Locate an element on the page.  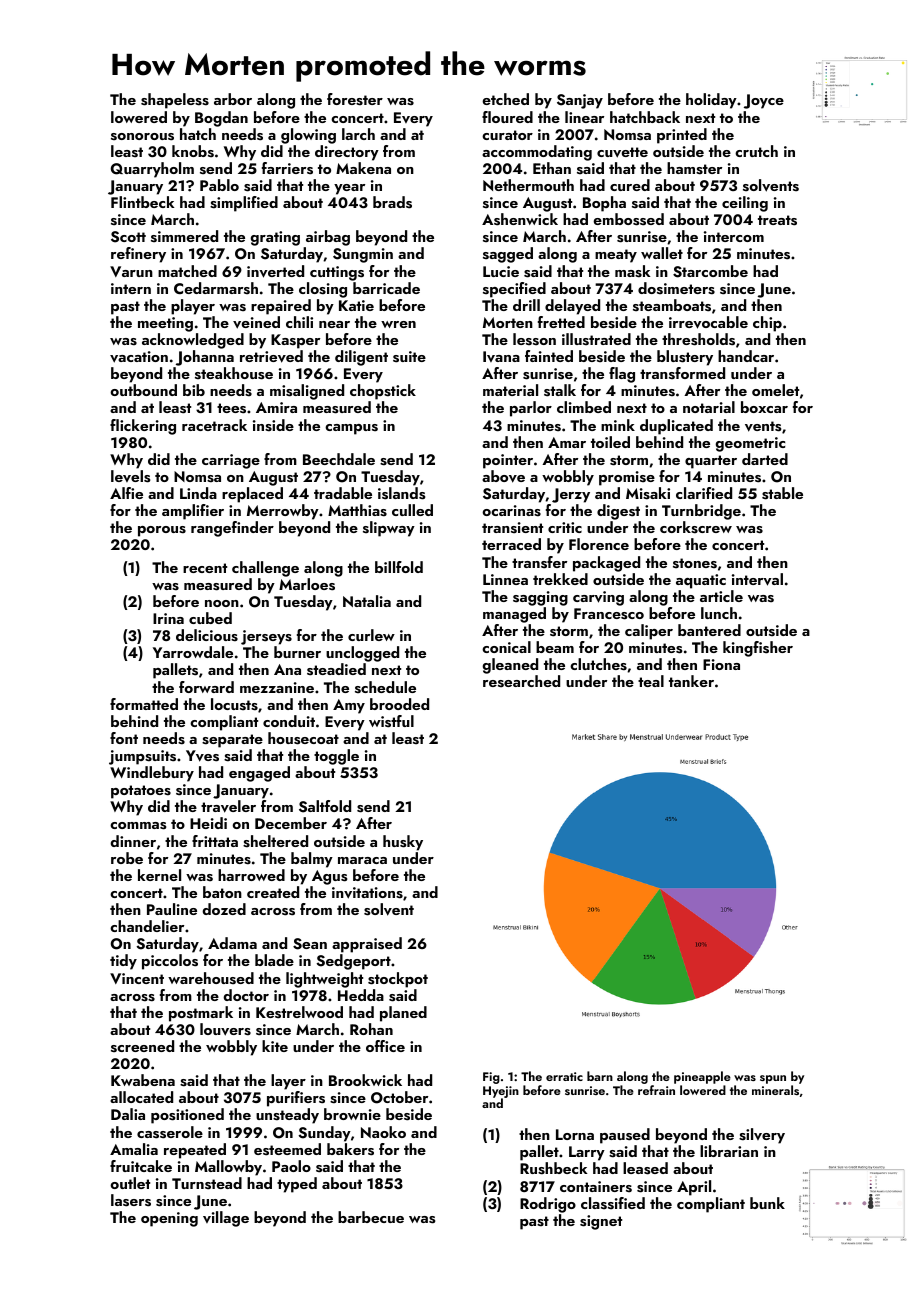
challenge is located at coordinates (265, 569).
